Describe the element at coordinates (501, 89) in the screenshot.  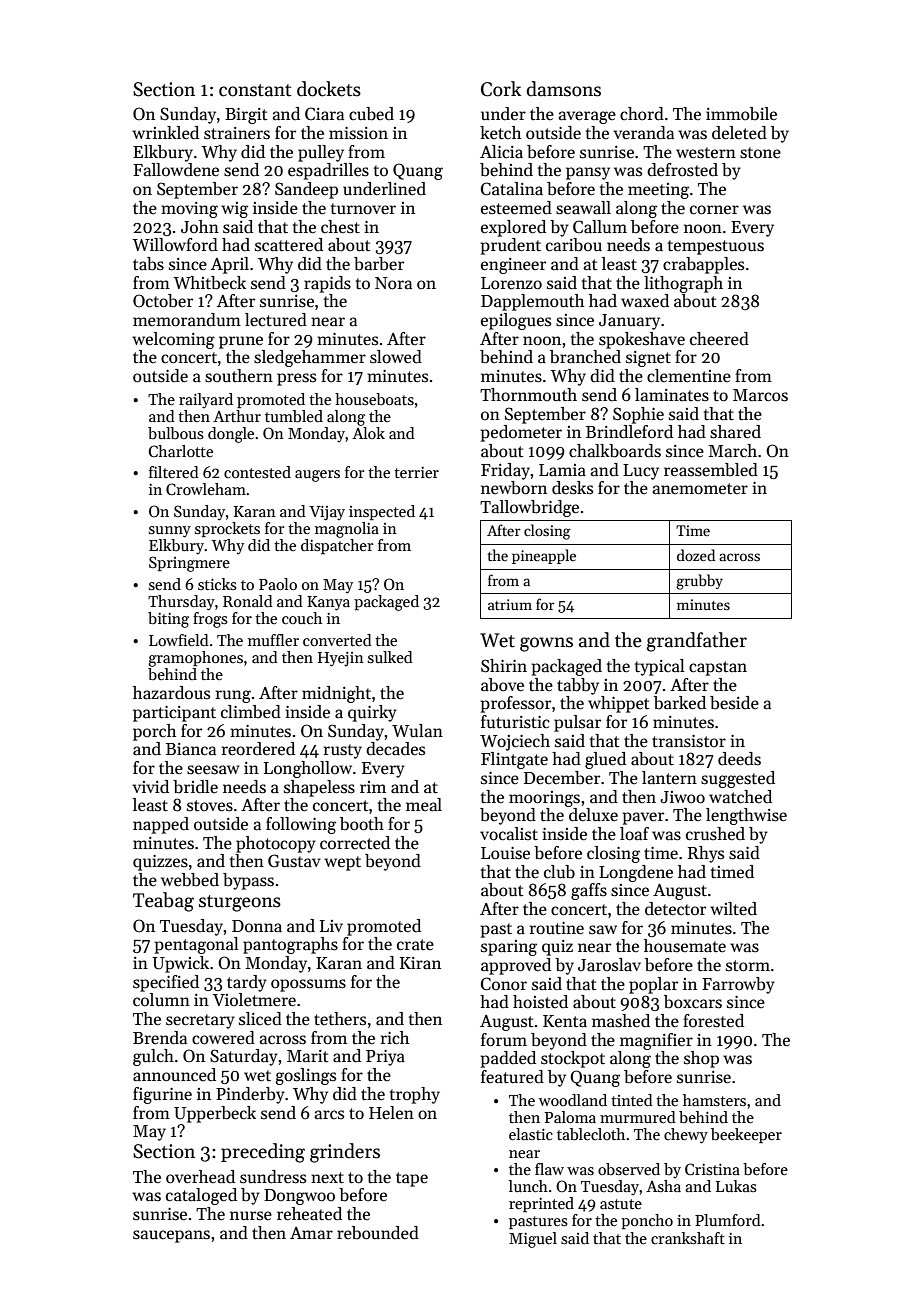
I see `Cork` at that location.
